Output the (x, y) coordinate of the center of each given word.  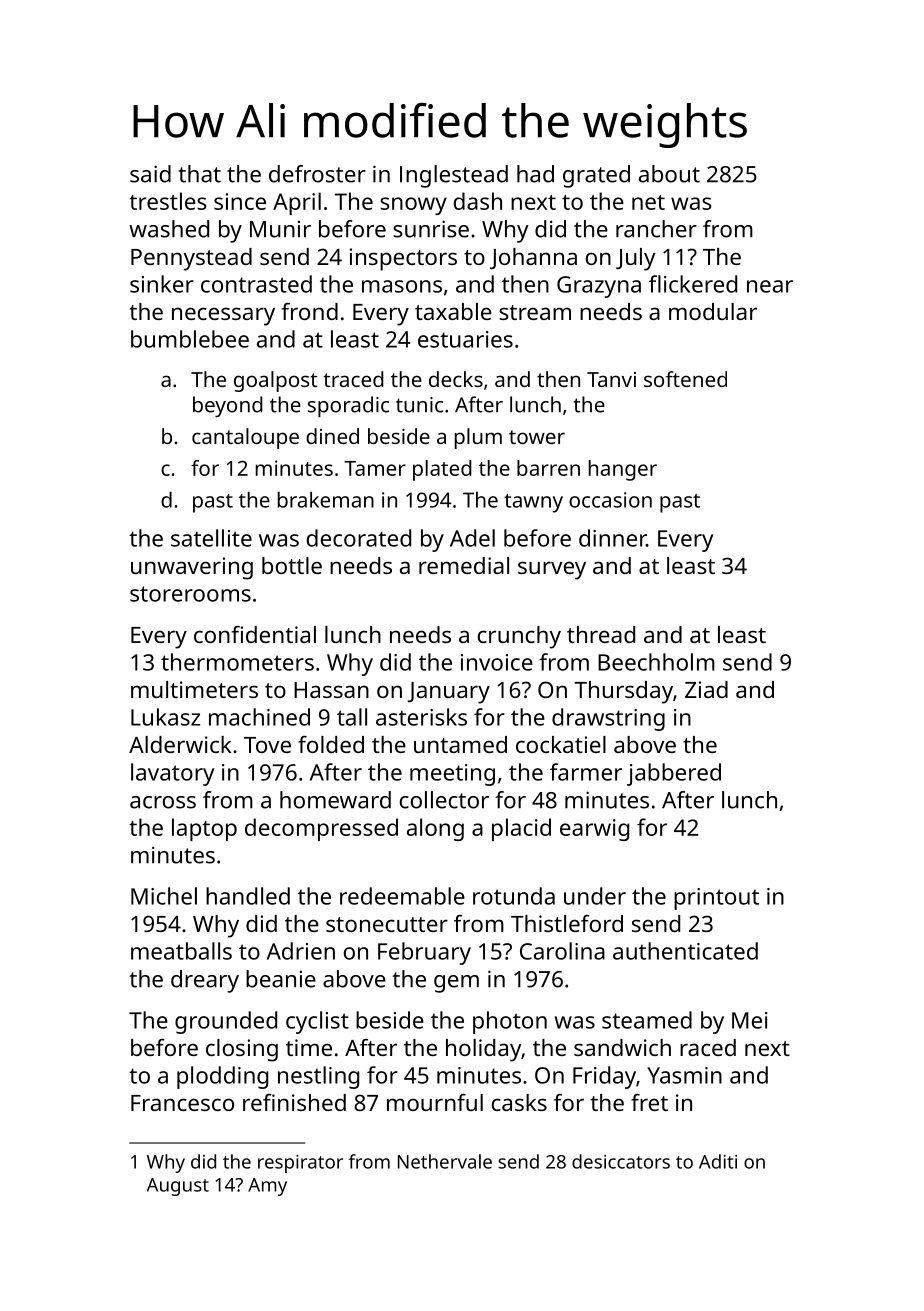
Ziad (706, 689)
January (448, 693)
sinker (162, 284)
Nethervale (445, 1161)
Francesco (182, 1103)
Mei (750, 1020)
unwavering (192, 568)
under (595, 896)
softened (685, 379)
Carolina (562, 951)
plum (478, 438)
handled (248, 896)
